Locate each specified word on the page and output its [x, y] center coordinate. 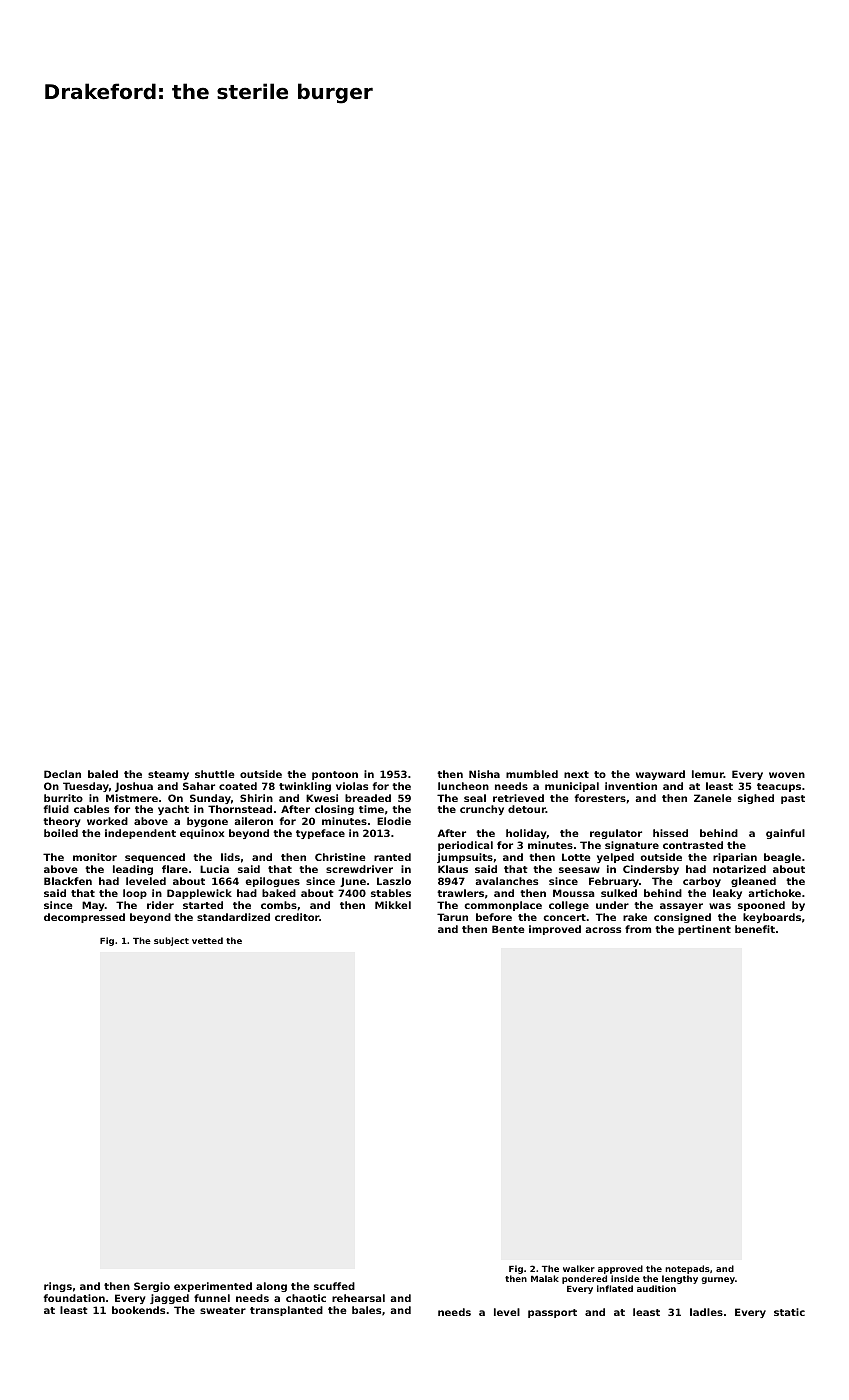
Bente [508, 929]
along [271, 1287]
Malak [545, 1278]
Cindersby [651, 870]
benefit [755, 929]
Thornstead [240, 809]
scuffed [334, 1286]
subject [171, 941]
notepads [687, 1269]
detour [527, 809]
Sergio [152, 1287]
